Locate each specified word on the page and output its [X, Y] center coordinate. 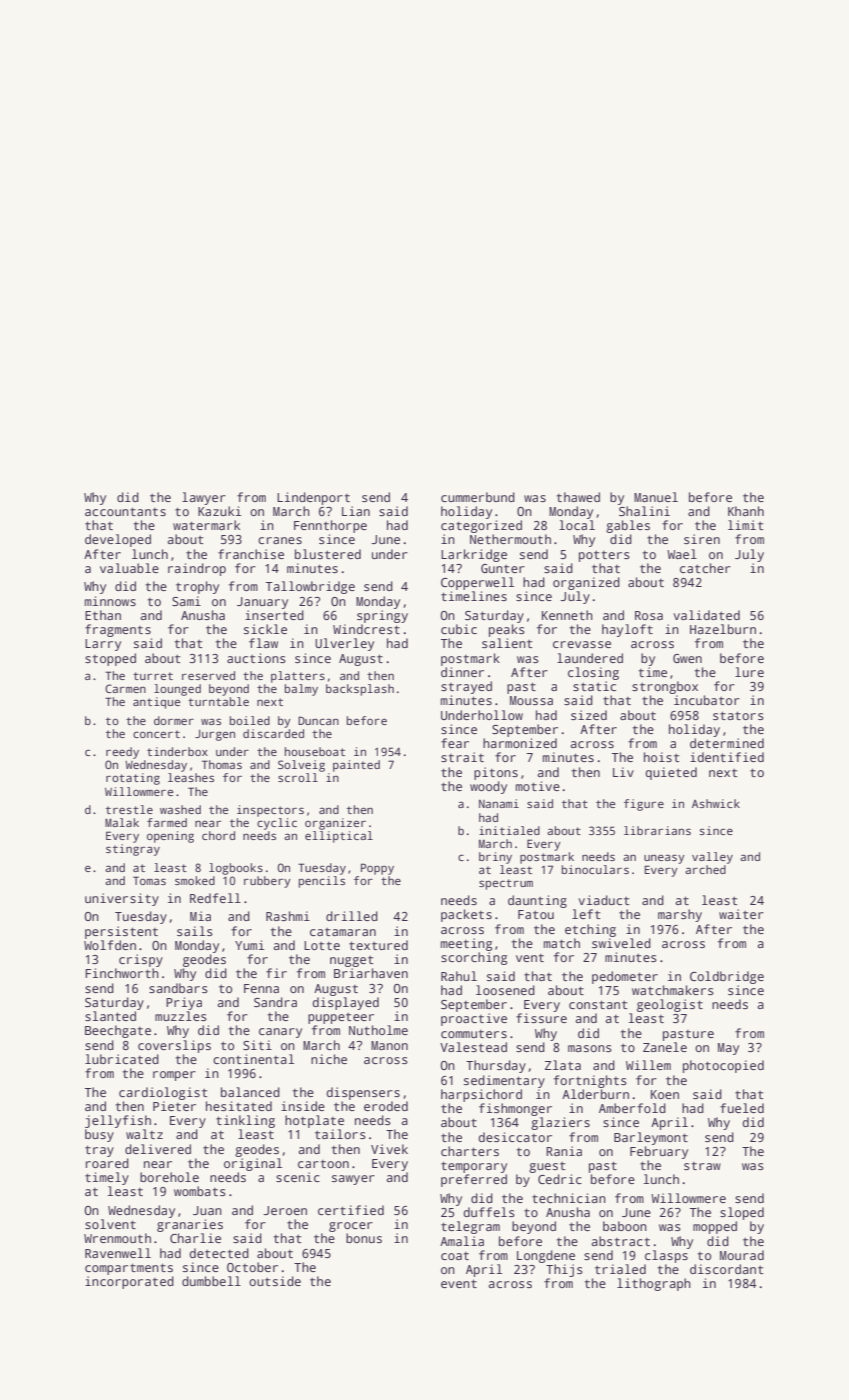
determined [727, 743]
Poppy [377, 869]
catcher [705, 568]
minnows [110, 601]
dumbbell [211, 1281]
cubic [459, 629]
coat [455, 1256]
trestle [129, 809]
